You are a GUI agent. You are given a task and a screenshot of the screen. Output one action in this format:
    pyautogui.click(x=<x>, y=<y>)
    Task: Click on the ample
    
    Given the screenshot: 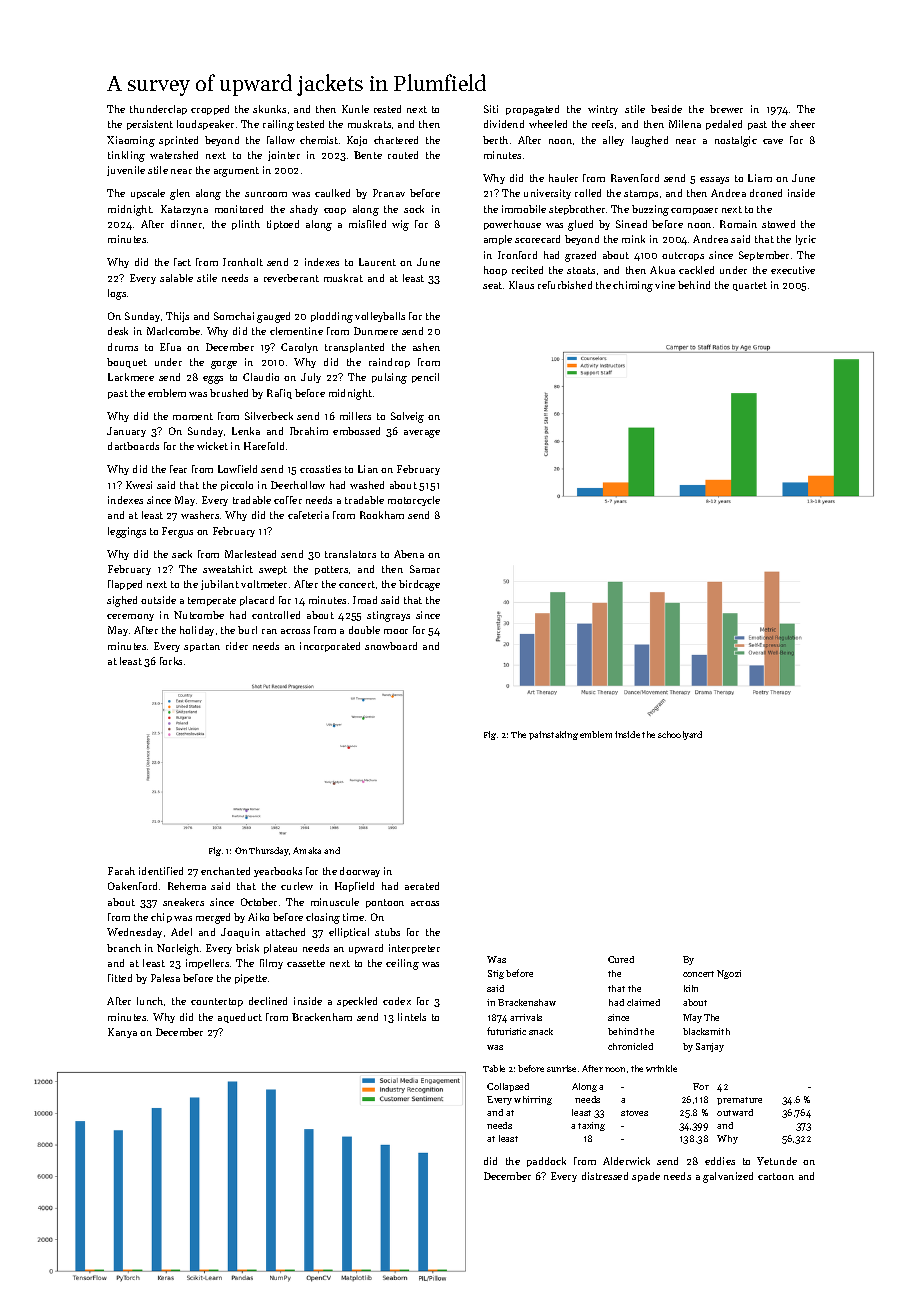 What is the action you would take?
    pyautogui.click(x=498, y=240)
